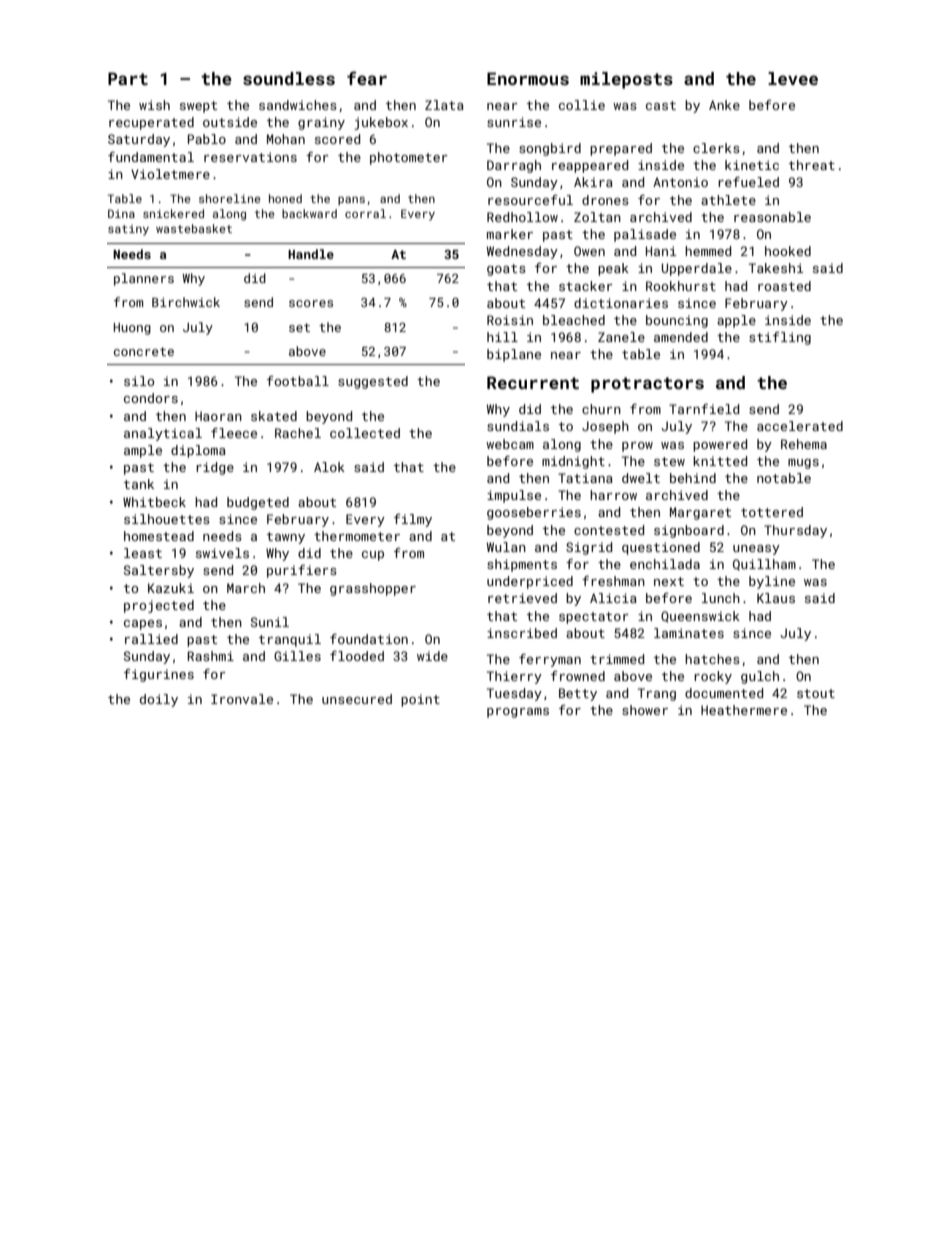 The image size is (952, 1233). Describe the element at coordinates (298, 381) in the image. I see `football` at that location.
